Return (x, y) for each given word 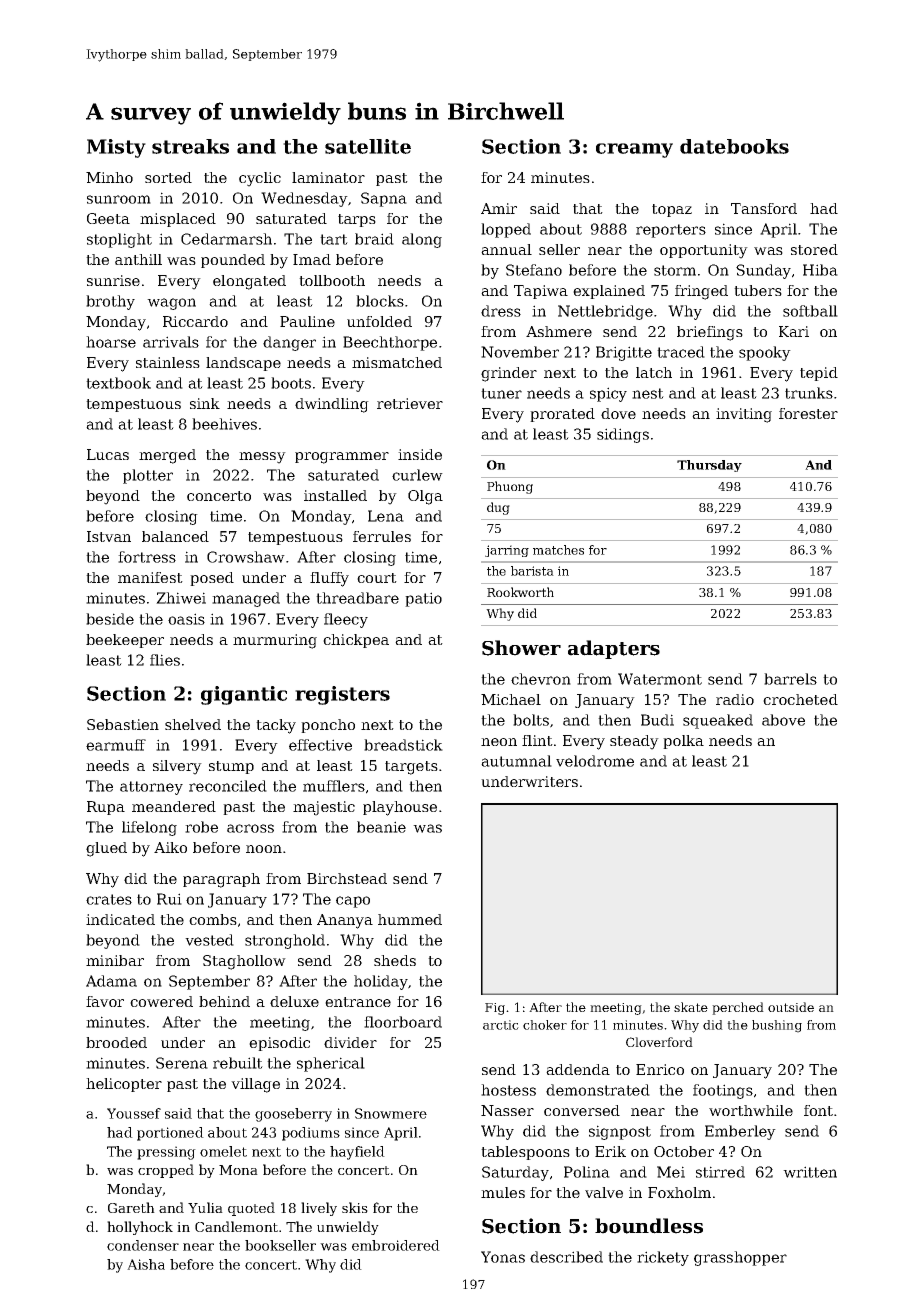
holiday (381, 982)
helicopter (124, 1085)
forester (808, 413)
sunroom (119, 199)
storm (675, 270)
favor (105, 1001)
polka (683, 742)
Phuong (510, 487)
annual (506, 249)
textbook (118, 383)
